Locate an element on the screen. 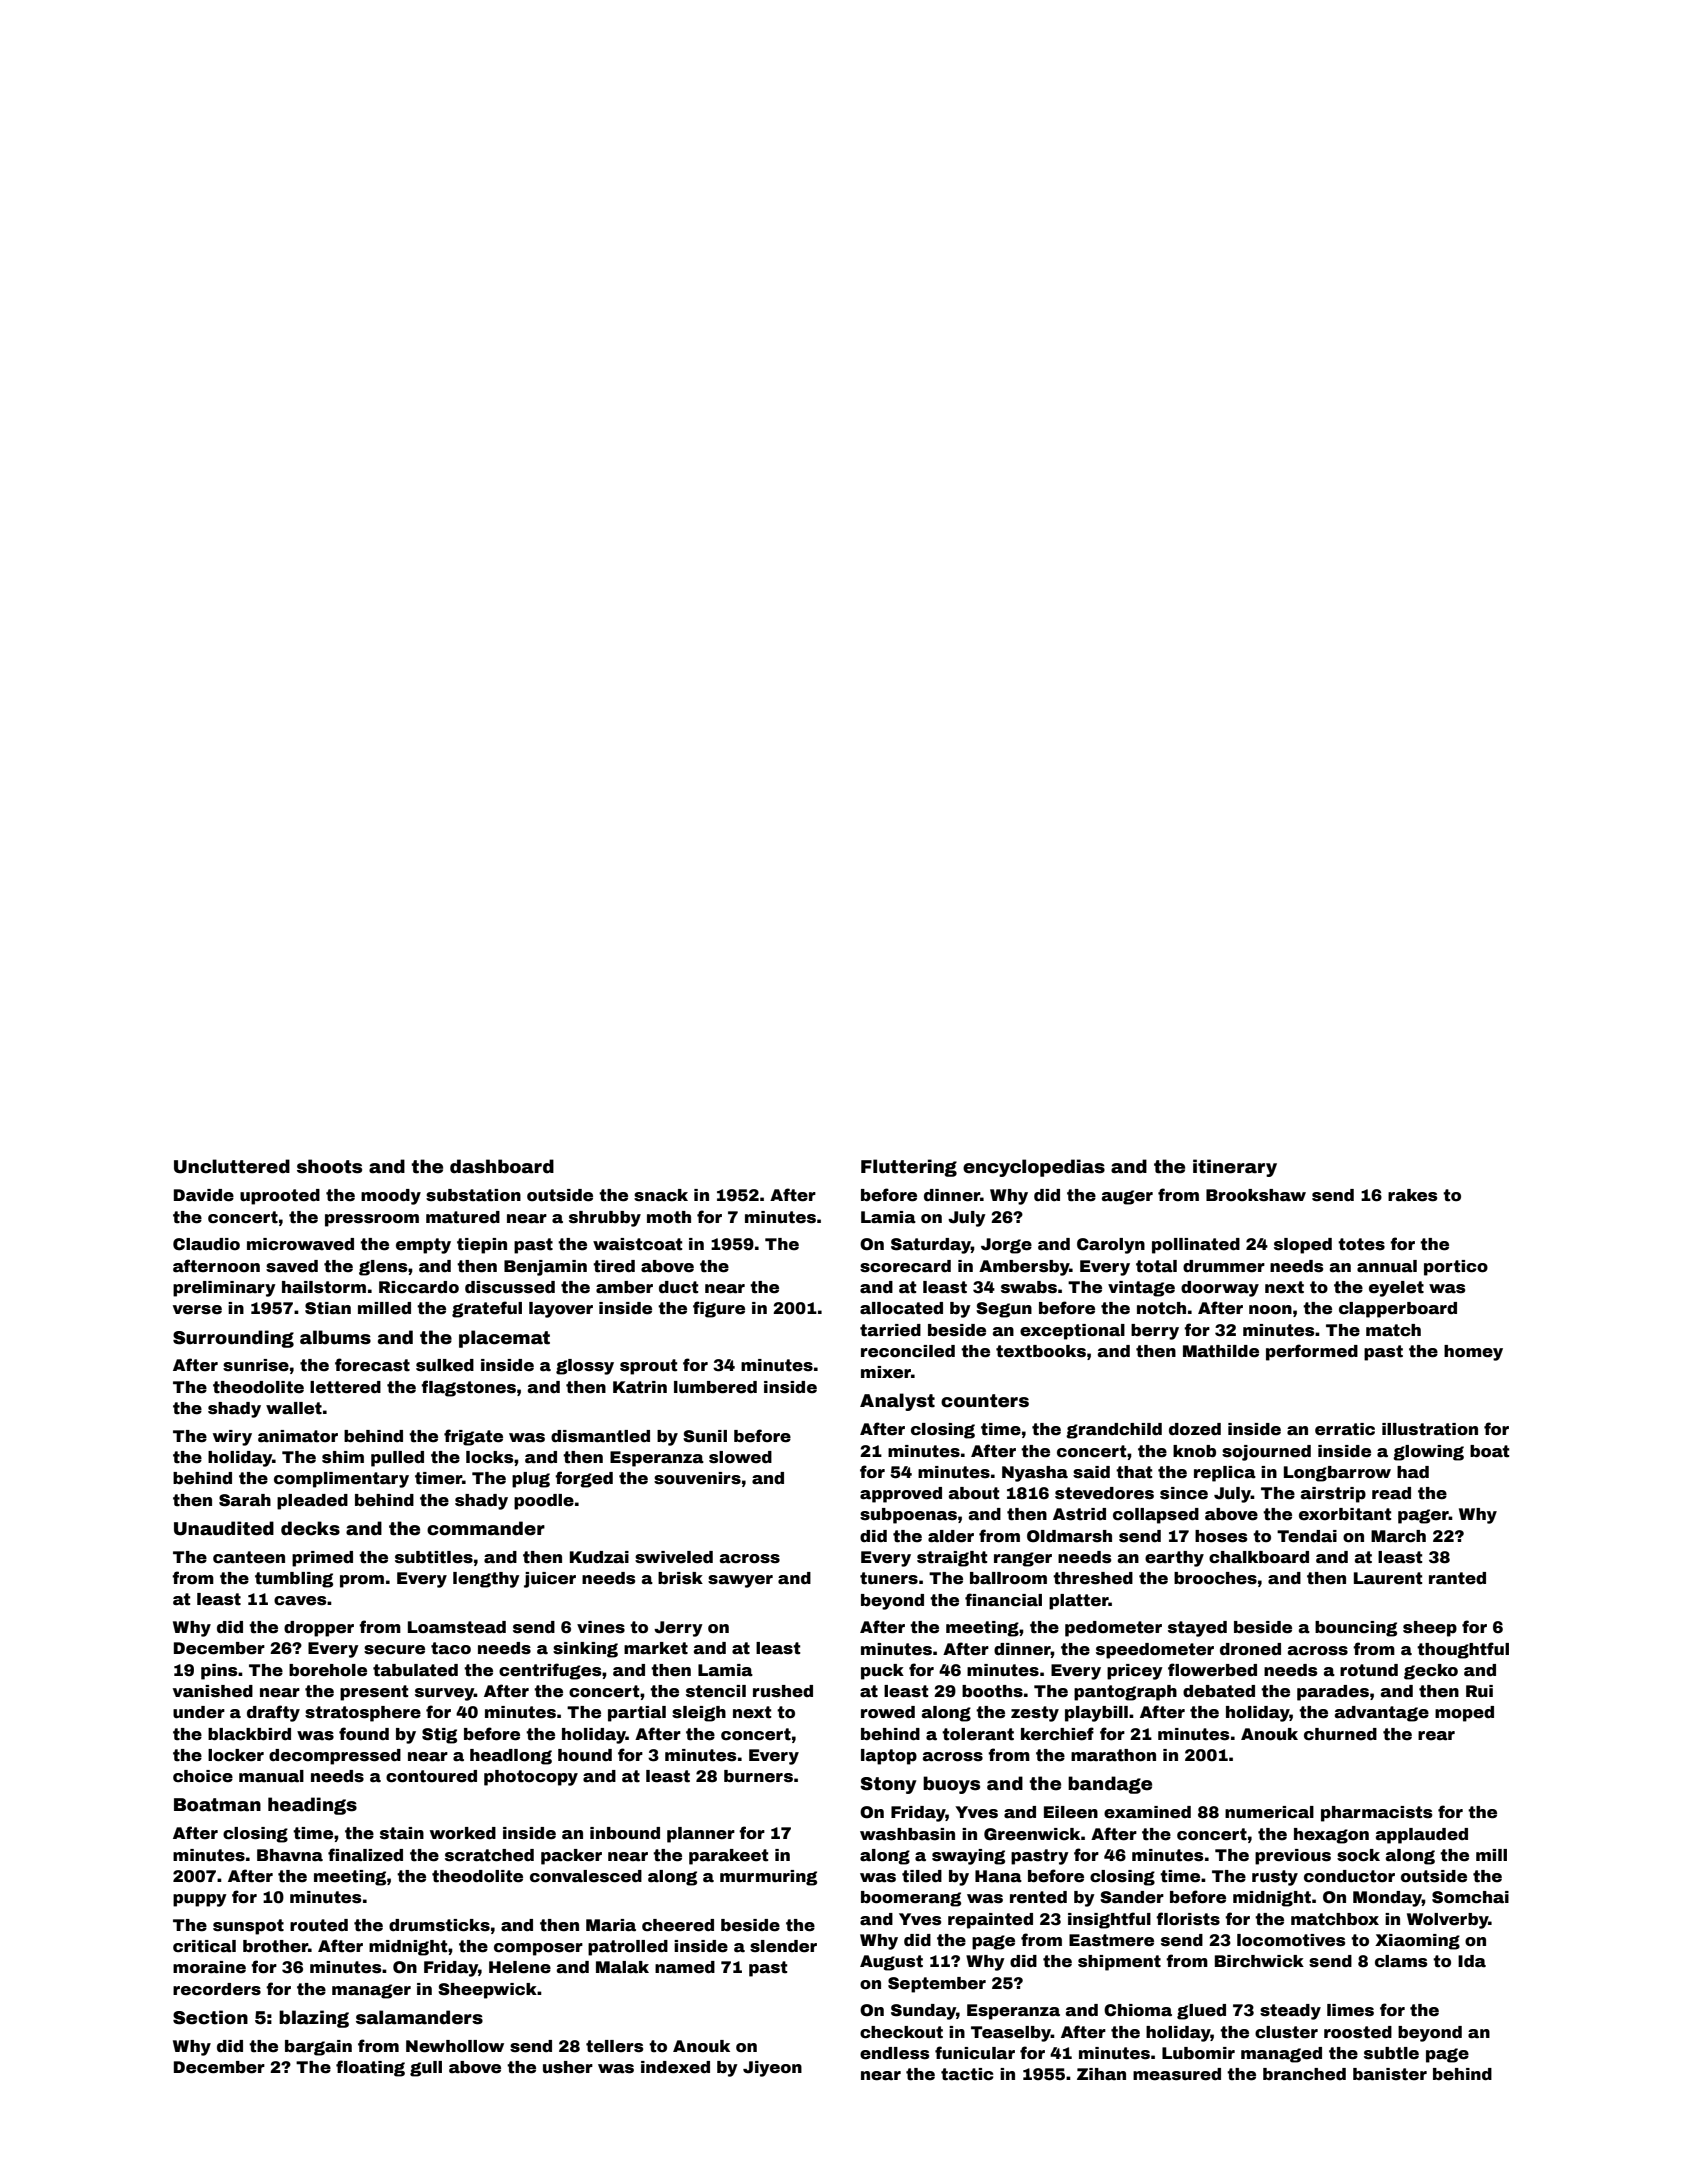 Image resolution: width=1683 pixels, height=2178 pixels. tellers is located at coordinates (614, 2046).
